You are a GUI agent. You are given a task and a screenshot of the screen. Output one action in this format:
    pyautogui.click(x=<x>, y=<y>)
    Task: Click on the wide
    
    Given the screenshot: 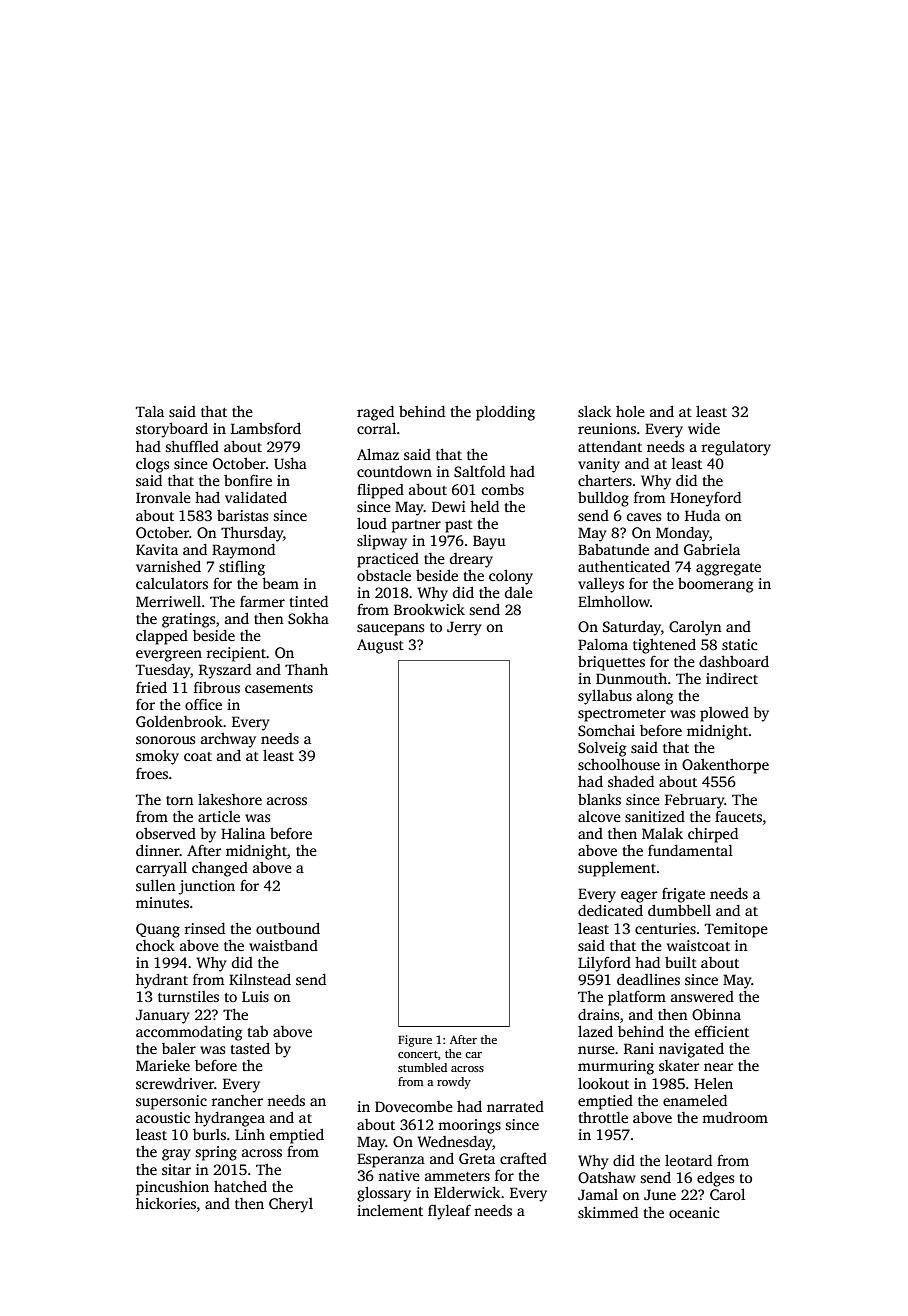 What is the action you would take?
    pyautogui.click(x=704, y=428)
